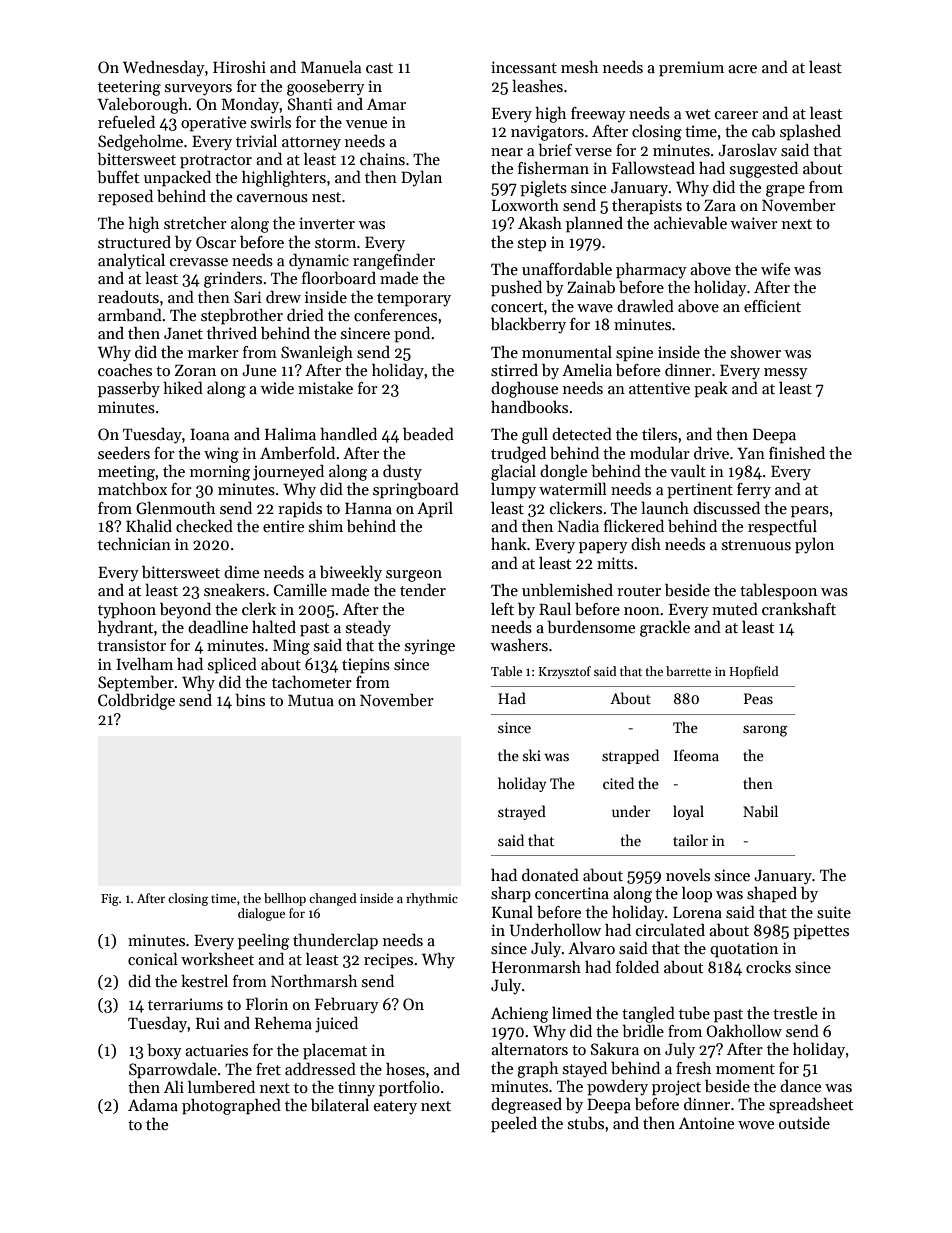 The image size is (952, 1233). I want to click on Zoran, so click(195, 370).
